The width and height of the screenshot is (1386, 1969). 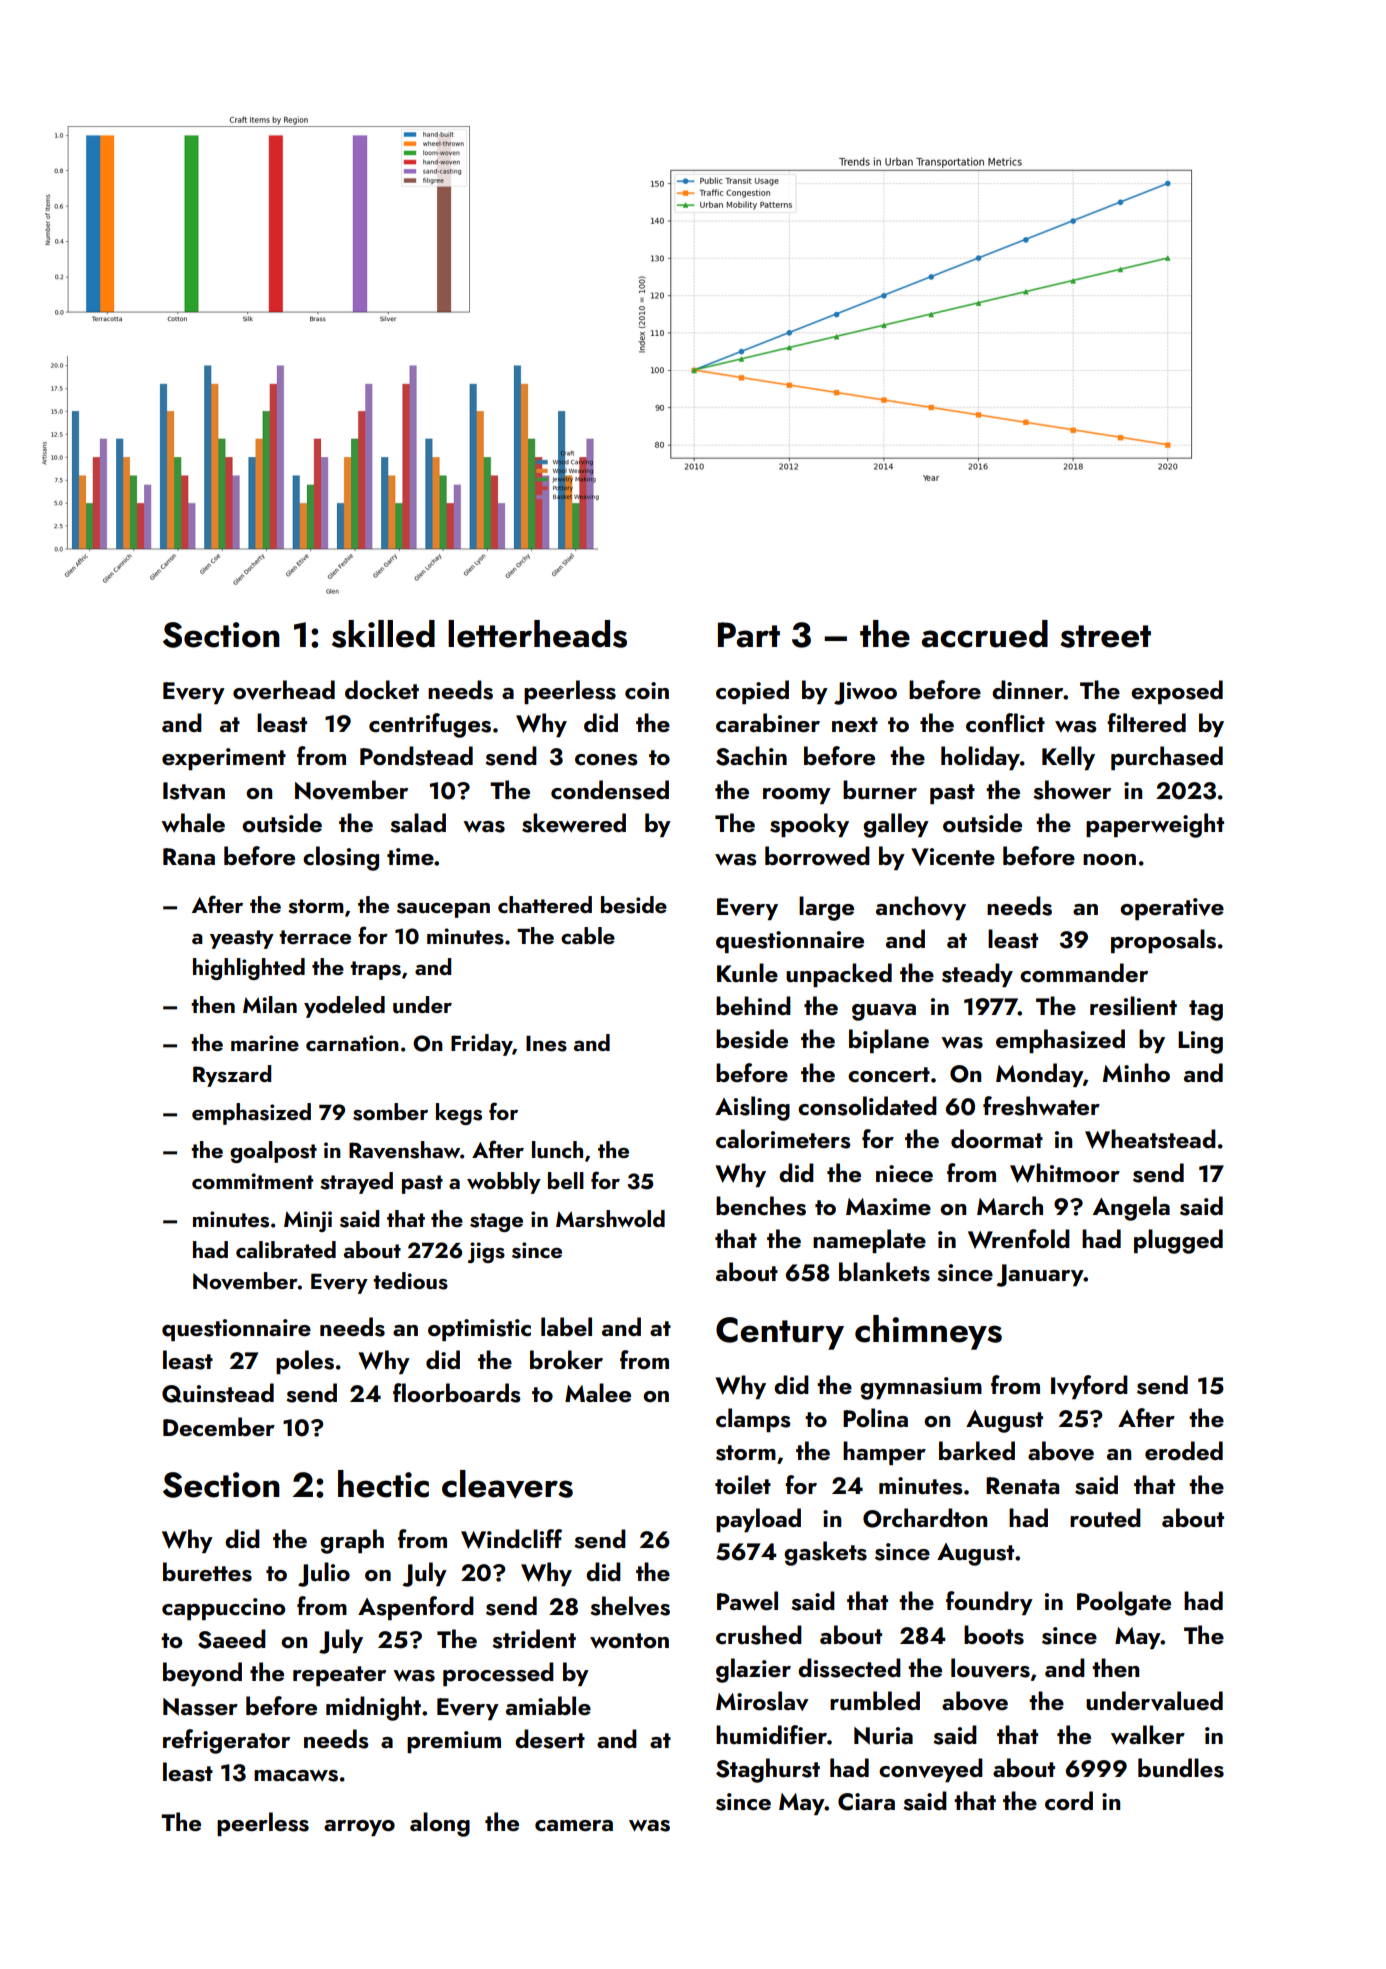 I want to click on Angela, so click(x=1131, y=1208).
